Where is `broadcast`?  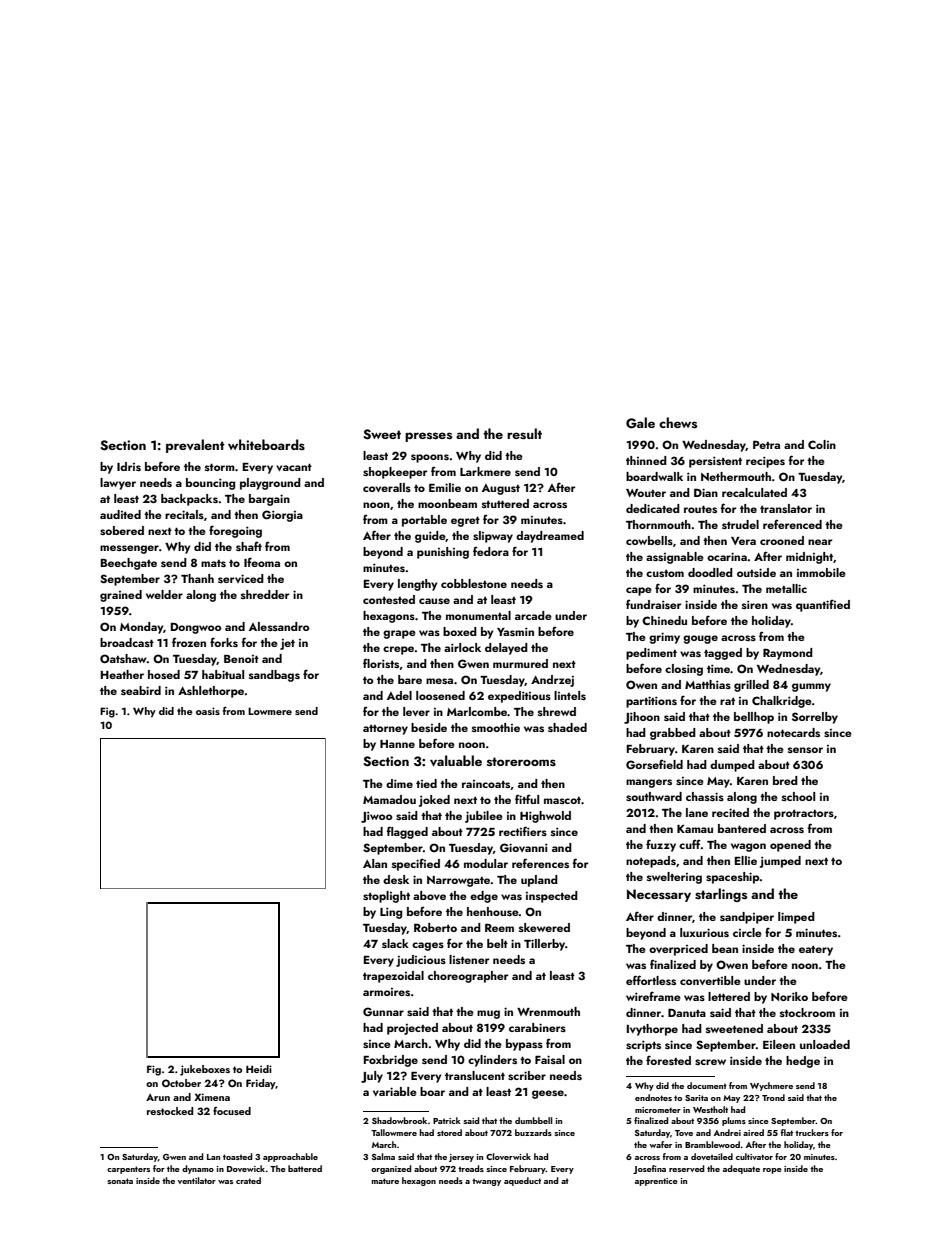 broadcast is located at coordinates (127, 642).
